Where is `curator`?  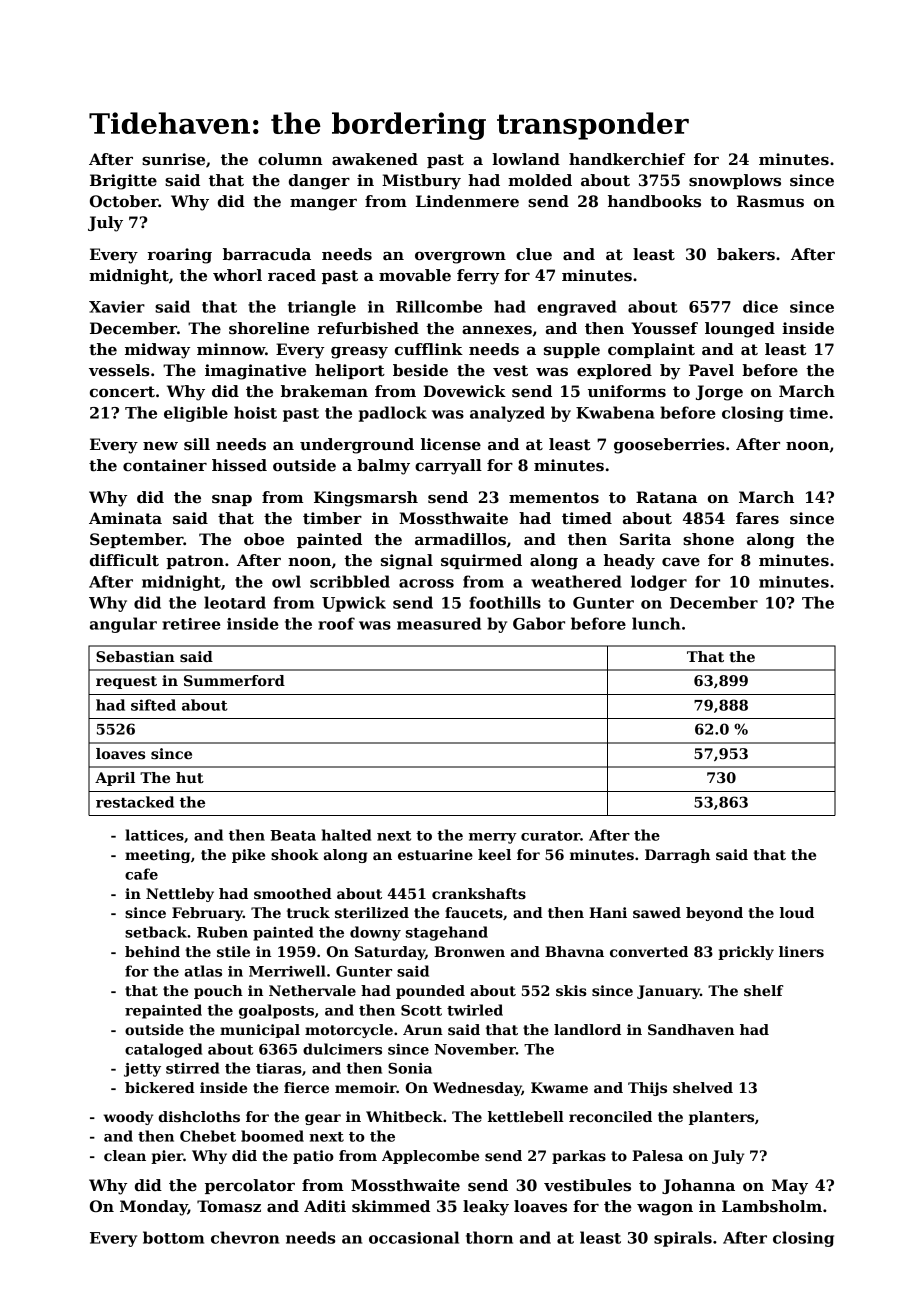
curator is located at coordinates (550, 836).
